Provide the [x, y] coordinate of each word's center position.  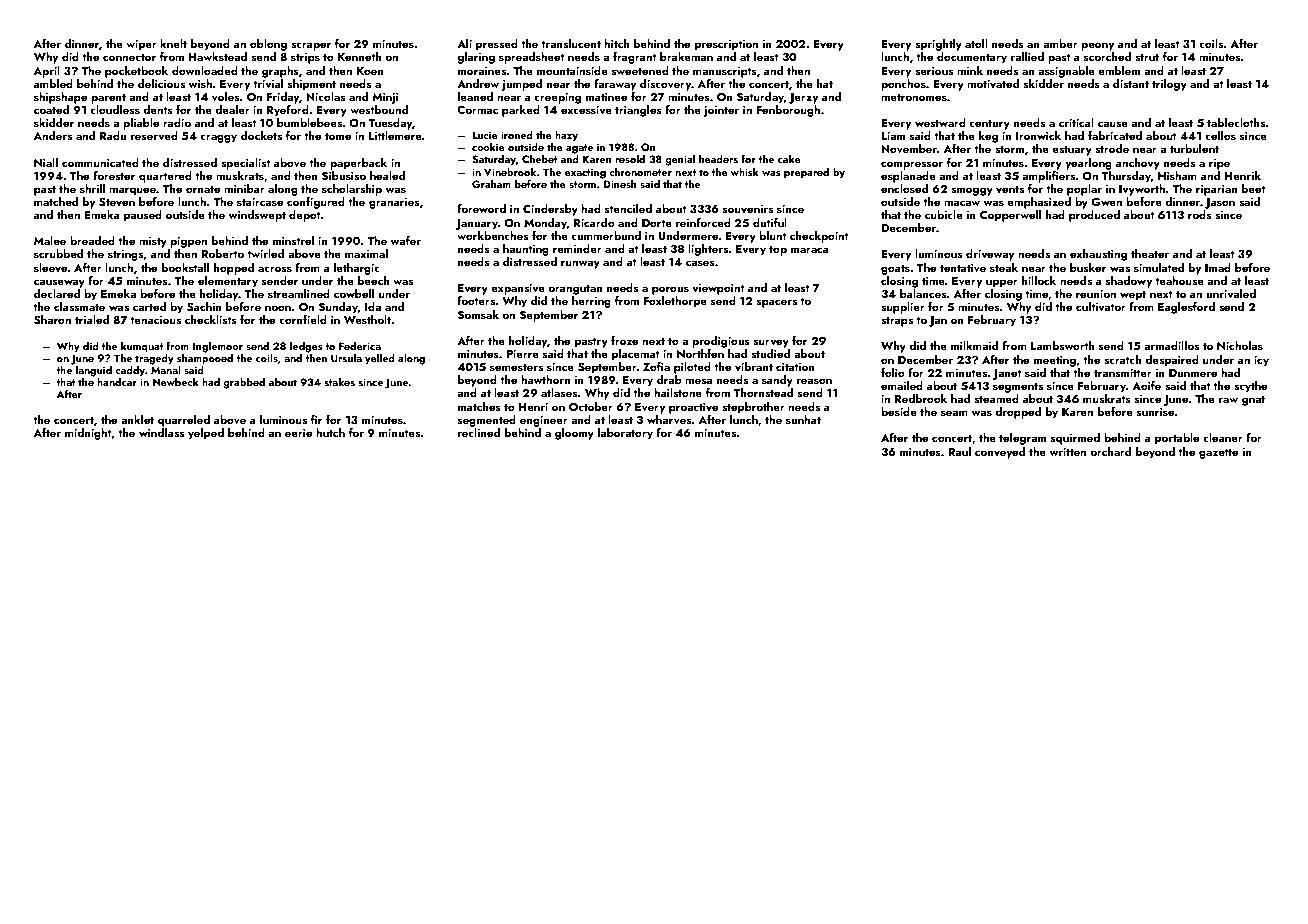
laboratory [625, 434]
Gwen [1106, 202]
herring [591, 302]
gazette [1218, 454]
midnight [88, 434]
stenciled [628, 208]
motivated [993, 83]
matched [56, 201]
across [275, 269]
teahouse [1179, 280]
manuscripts [725, 72]
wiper [141, 45]
